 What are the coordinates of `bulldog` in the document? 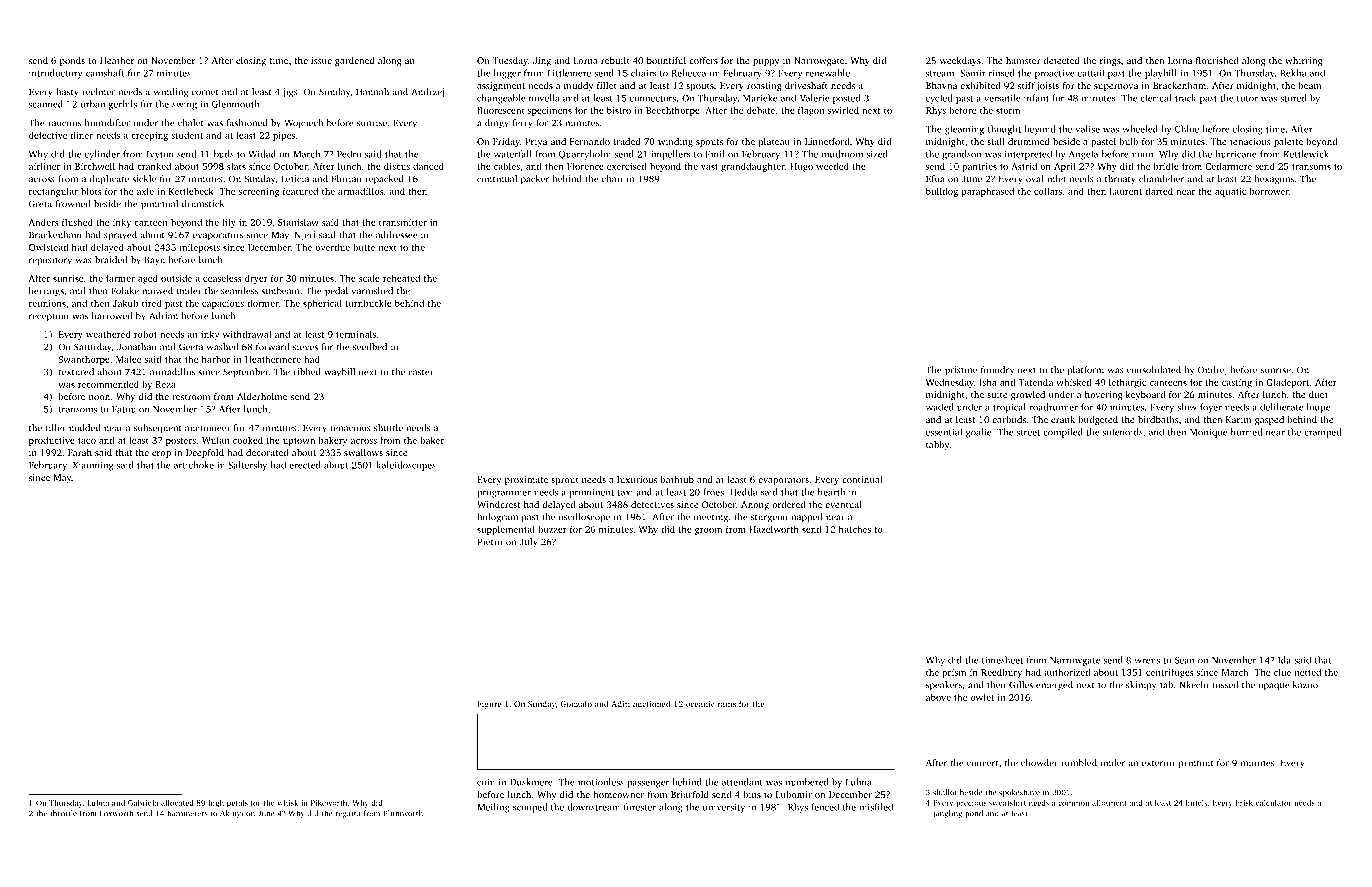 It's located at (942, 192).
